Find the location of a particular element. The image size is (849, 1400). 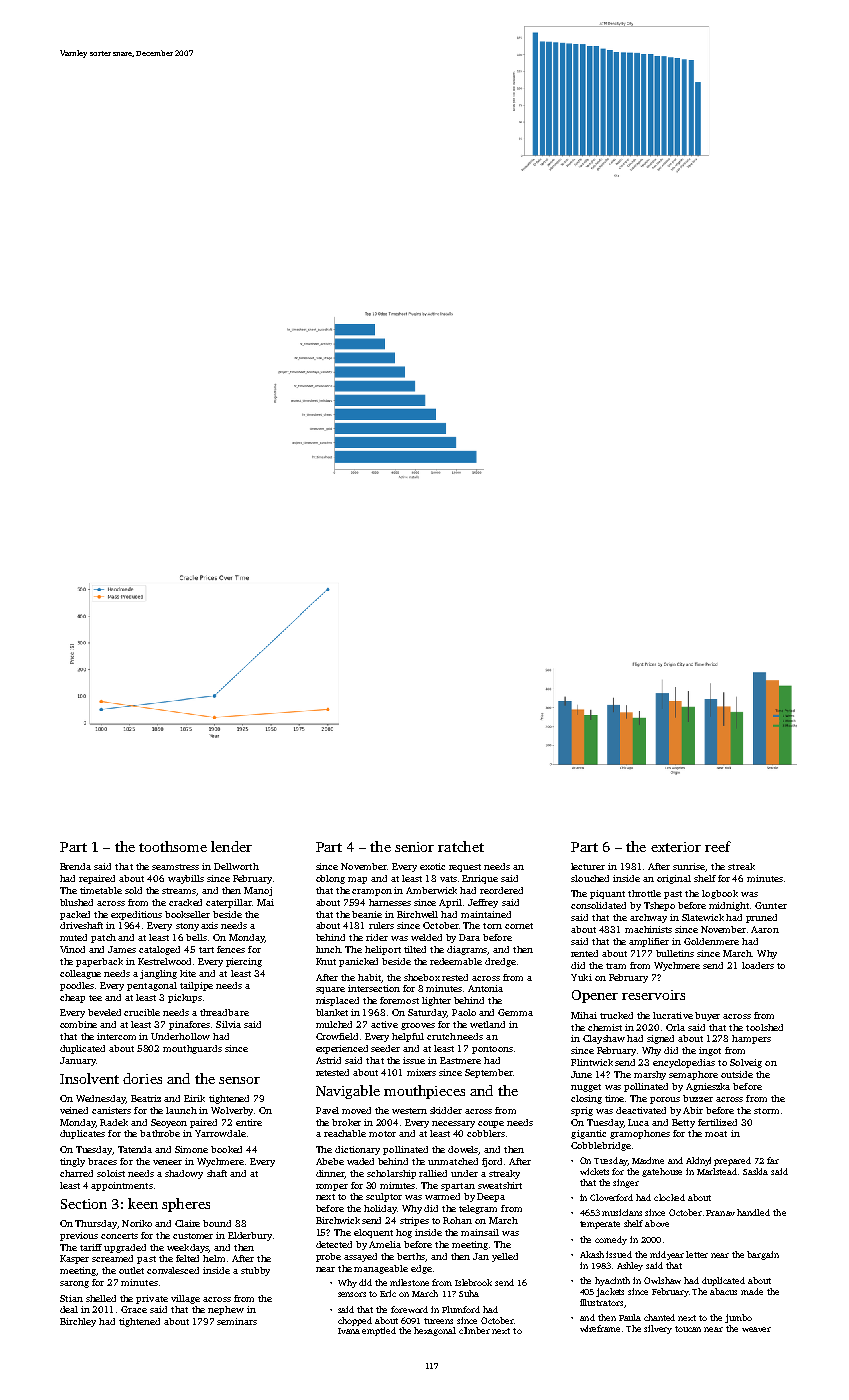

lender is located at coordinates (231, 846).
